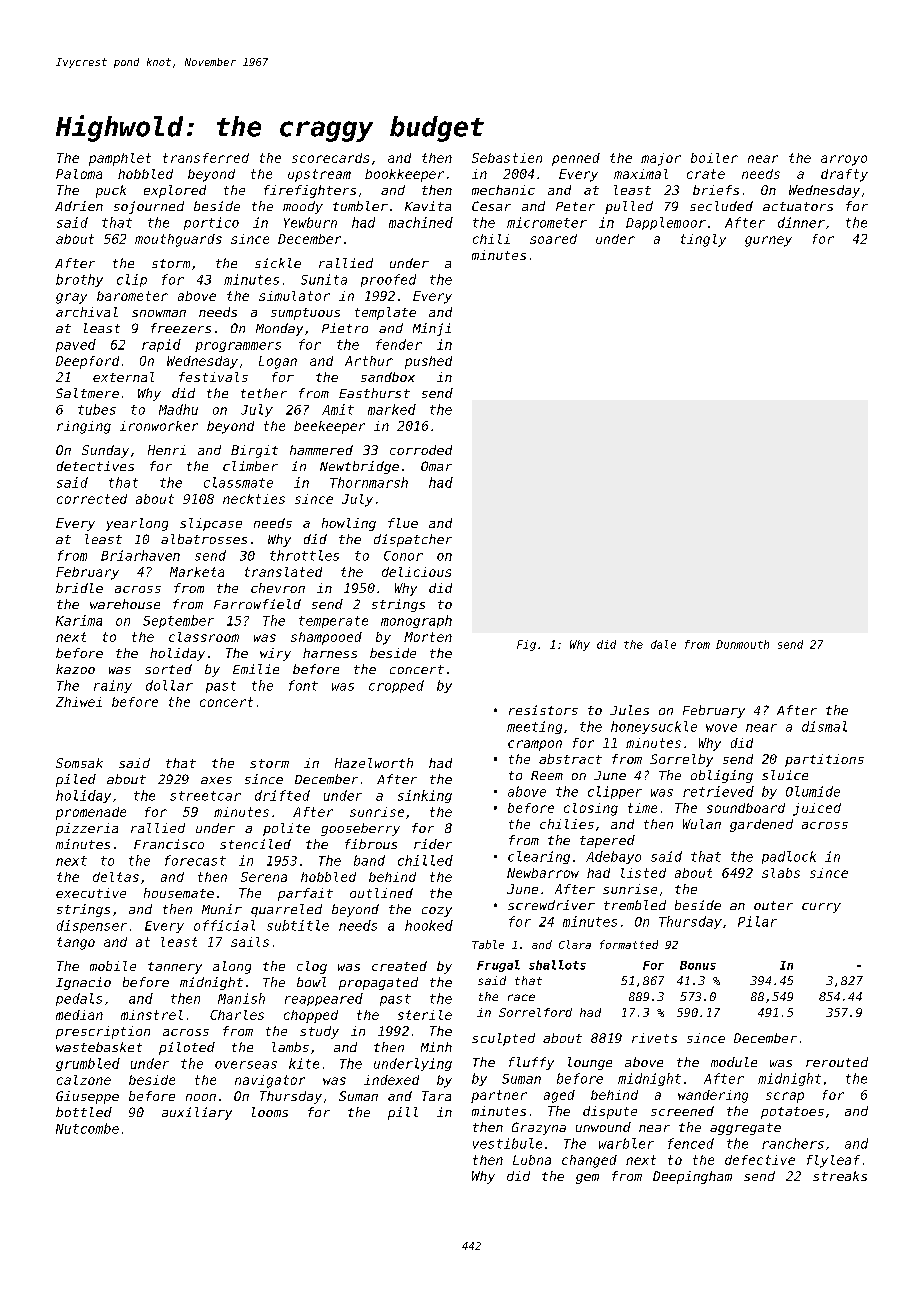  Describe the element at coordinates (211, 524) in the page. I see `slipcase` at that location.
